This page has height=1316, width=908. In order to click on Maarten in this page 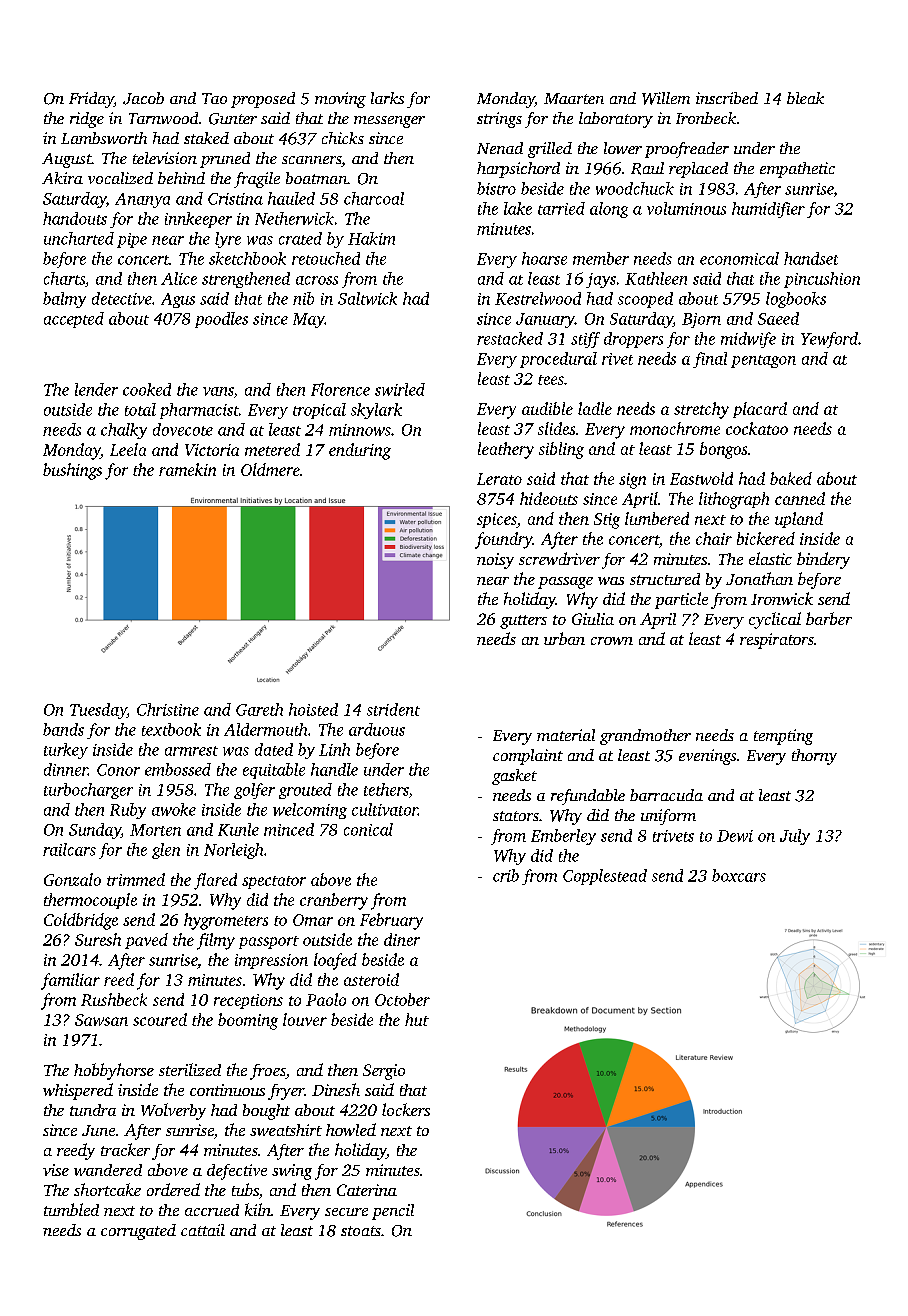, I will do `click(574, 98)`.
